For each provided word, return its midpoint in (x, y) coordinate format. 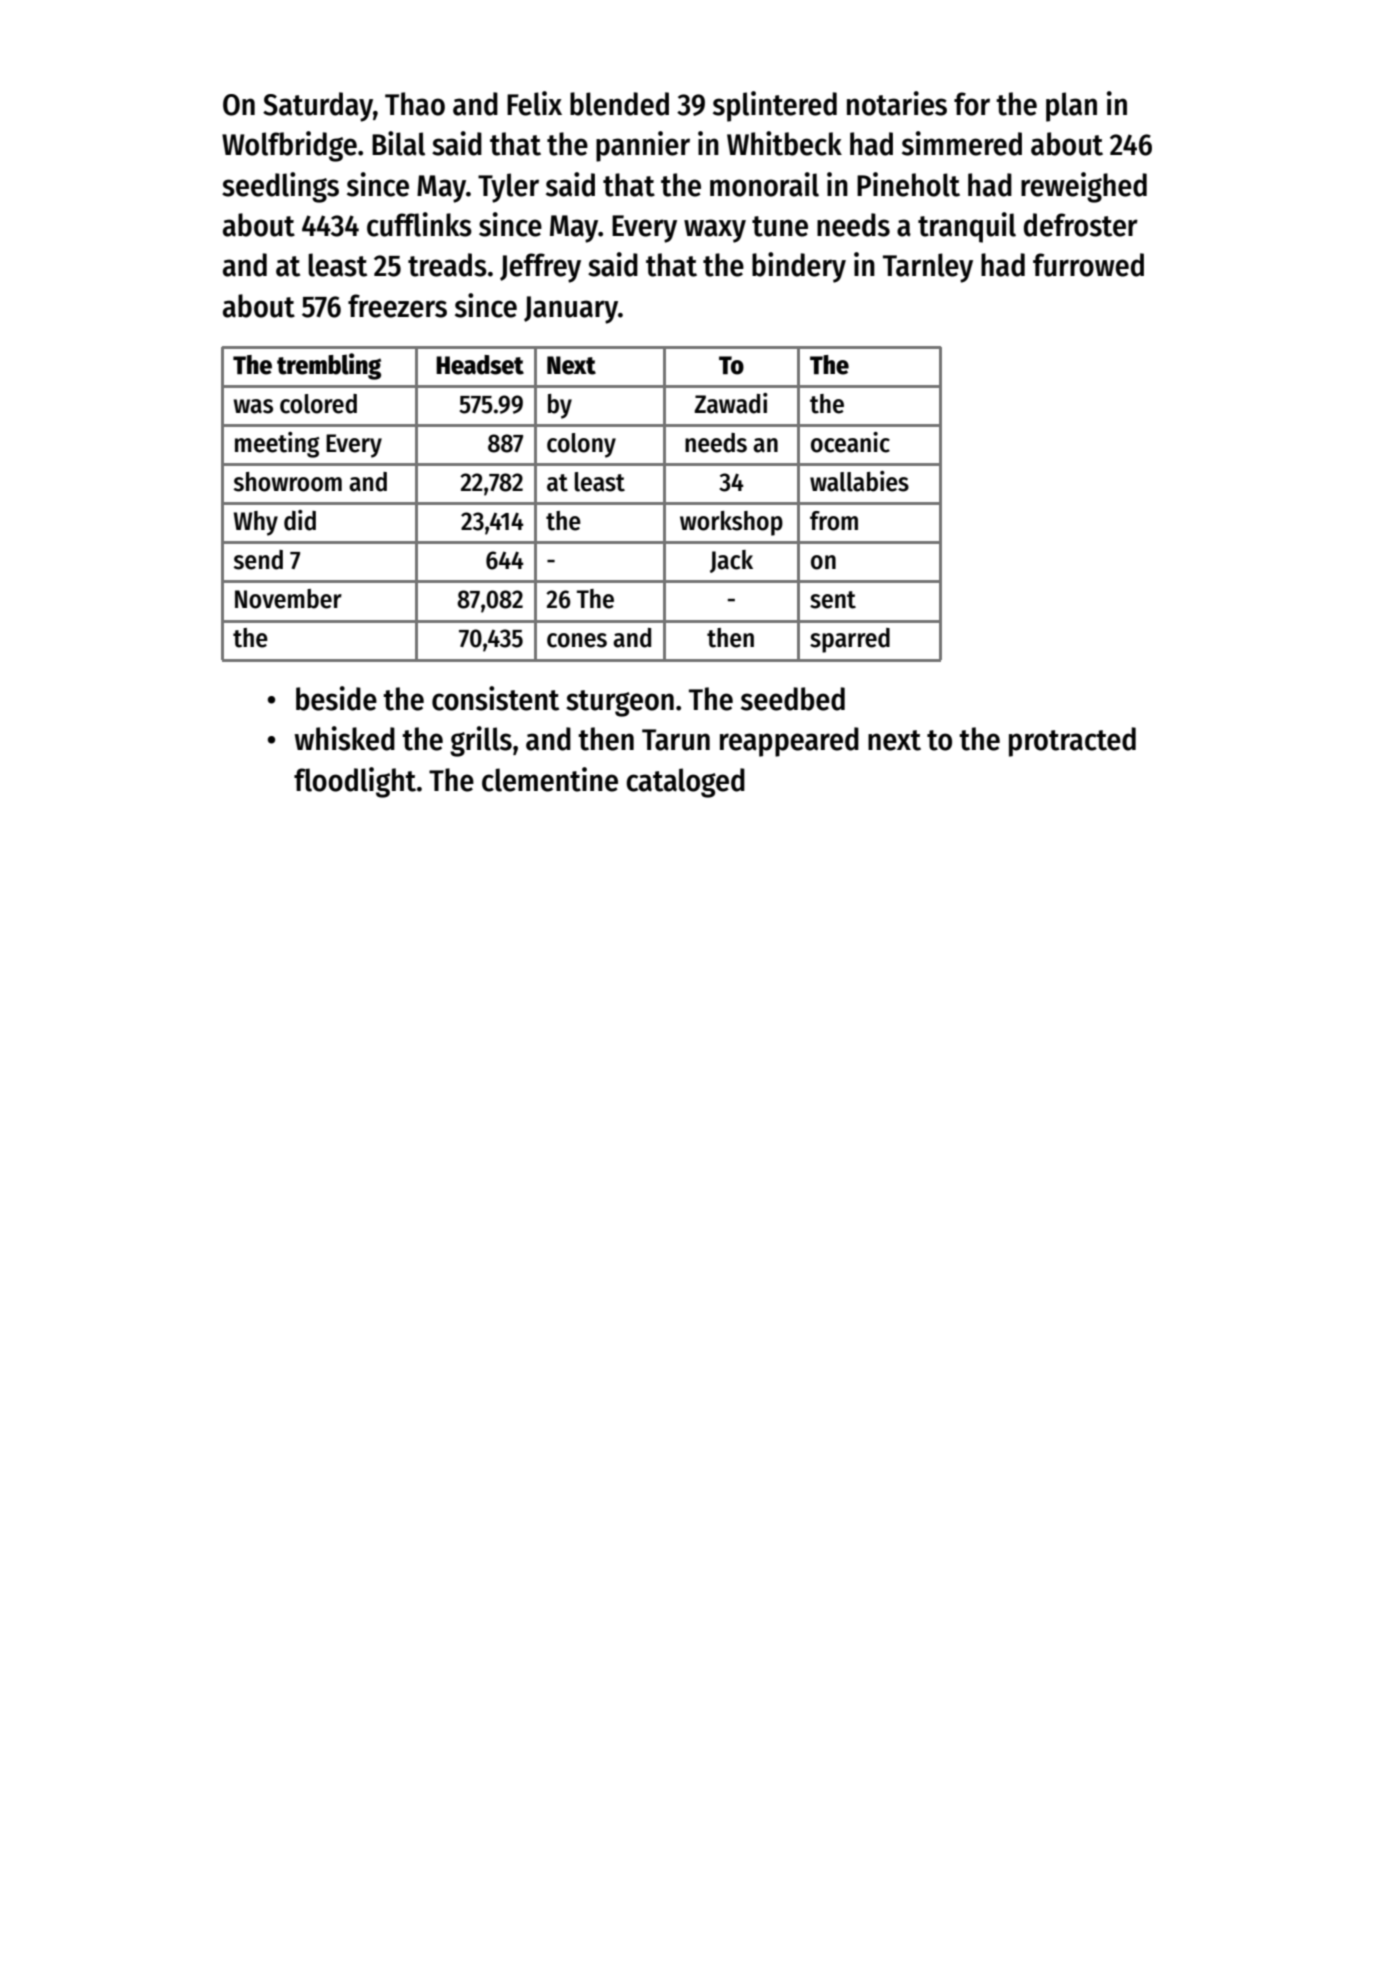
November (288, 599)
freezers (397, 306)
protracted (1072, 742)
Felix (534, 103)
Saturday (318, 107)
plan (1071, 107)
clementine (550, 779)
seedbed (793, 699)
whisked (344, 738)
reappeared (789, 742)
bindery (799, 267)
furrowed (1088, 265)
